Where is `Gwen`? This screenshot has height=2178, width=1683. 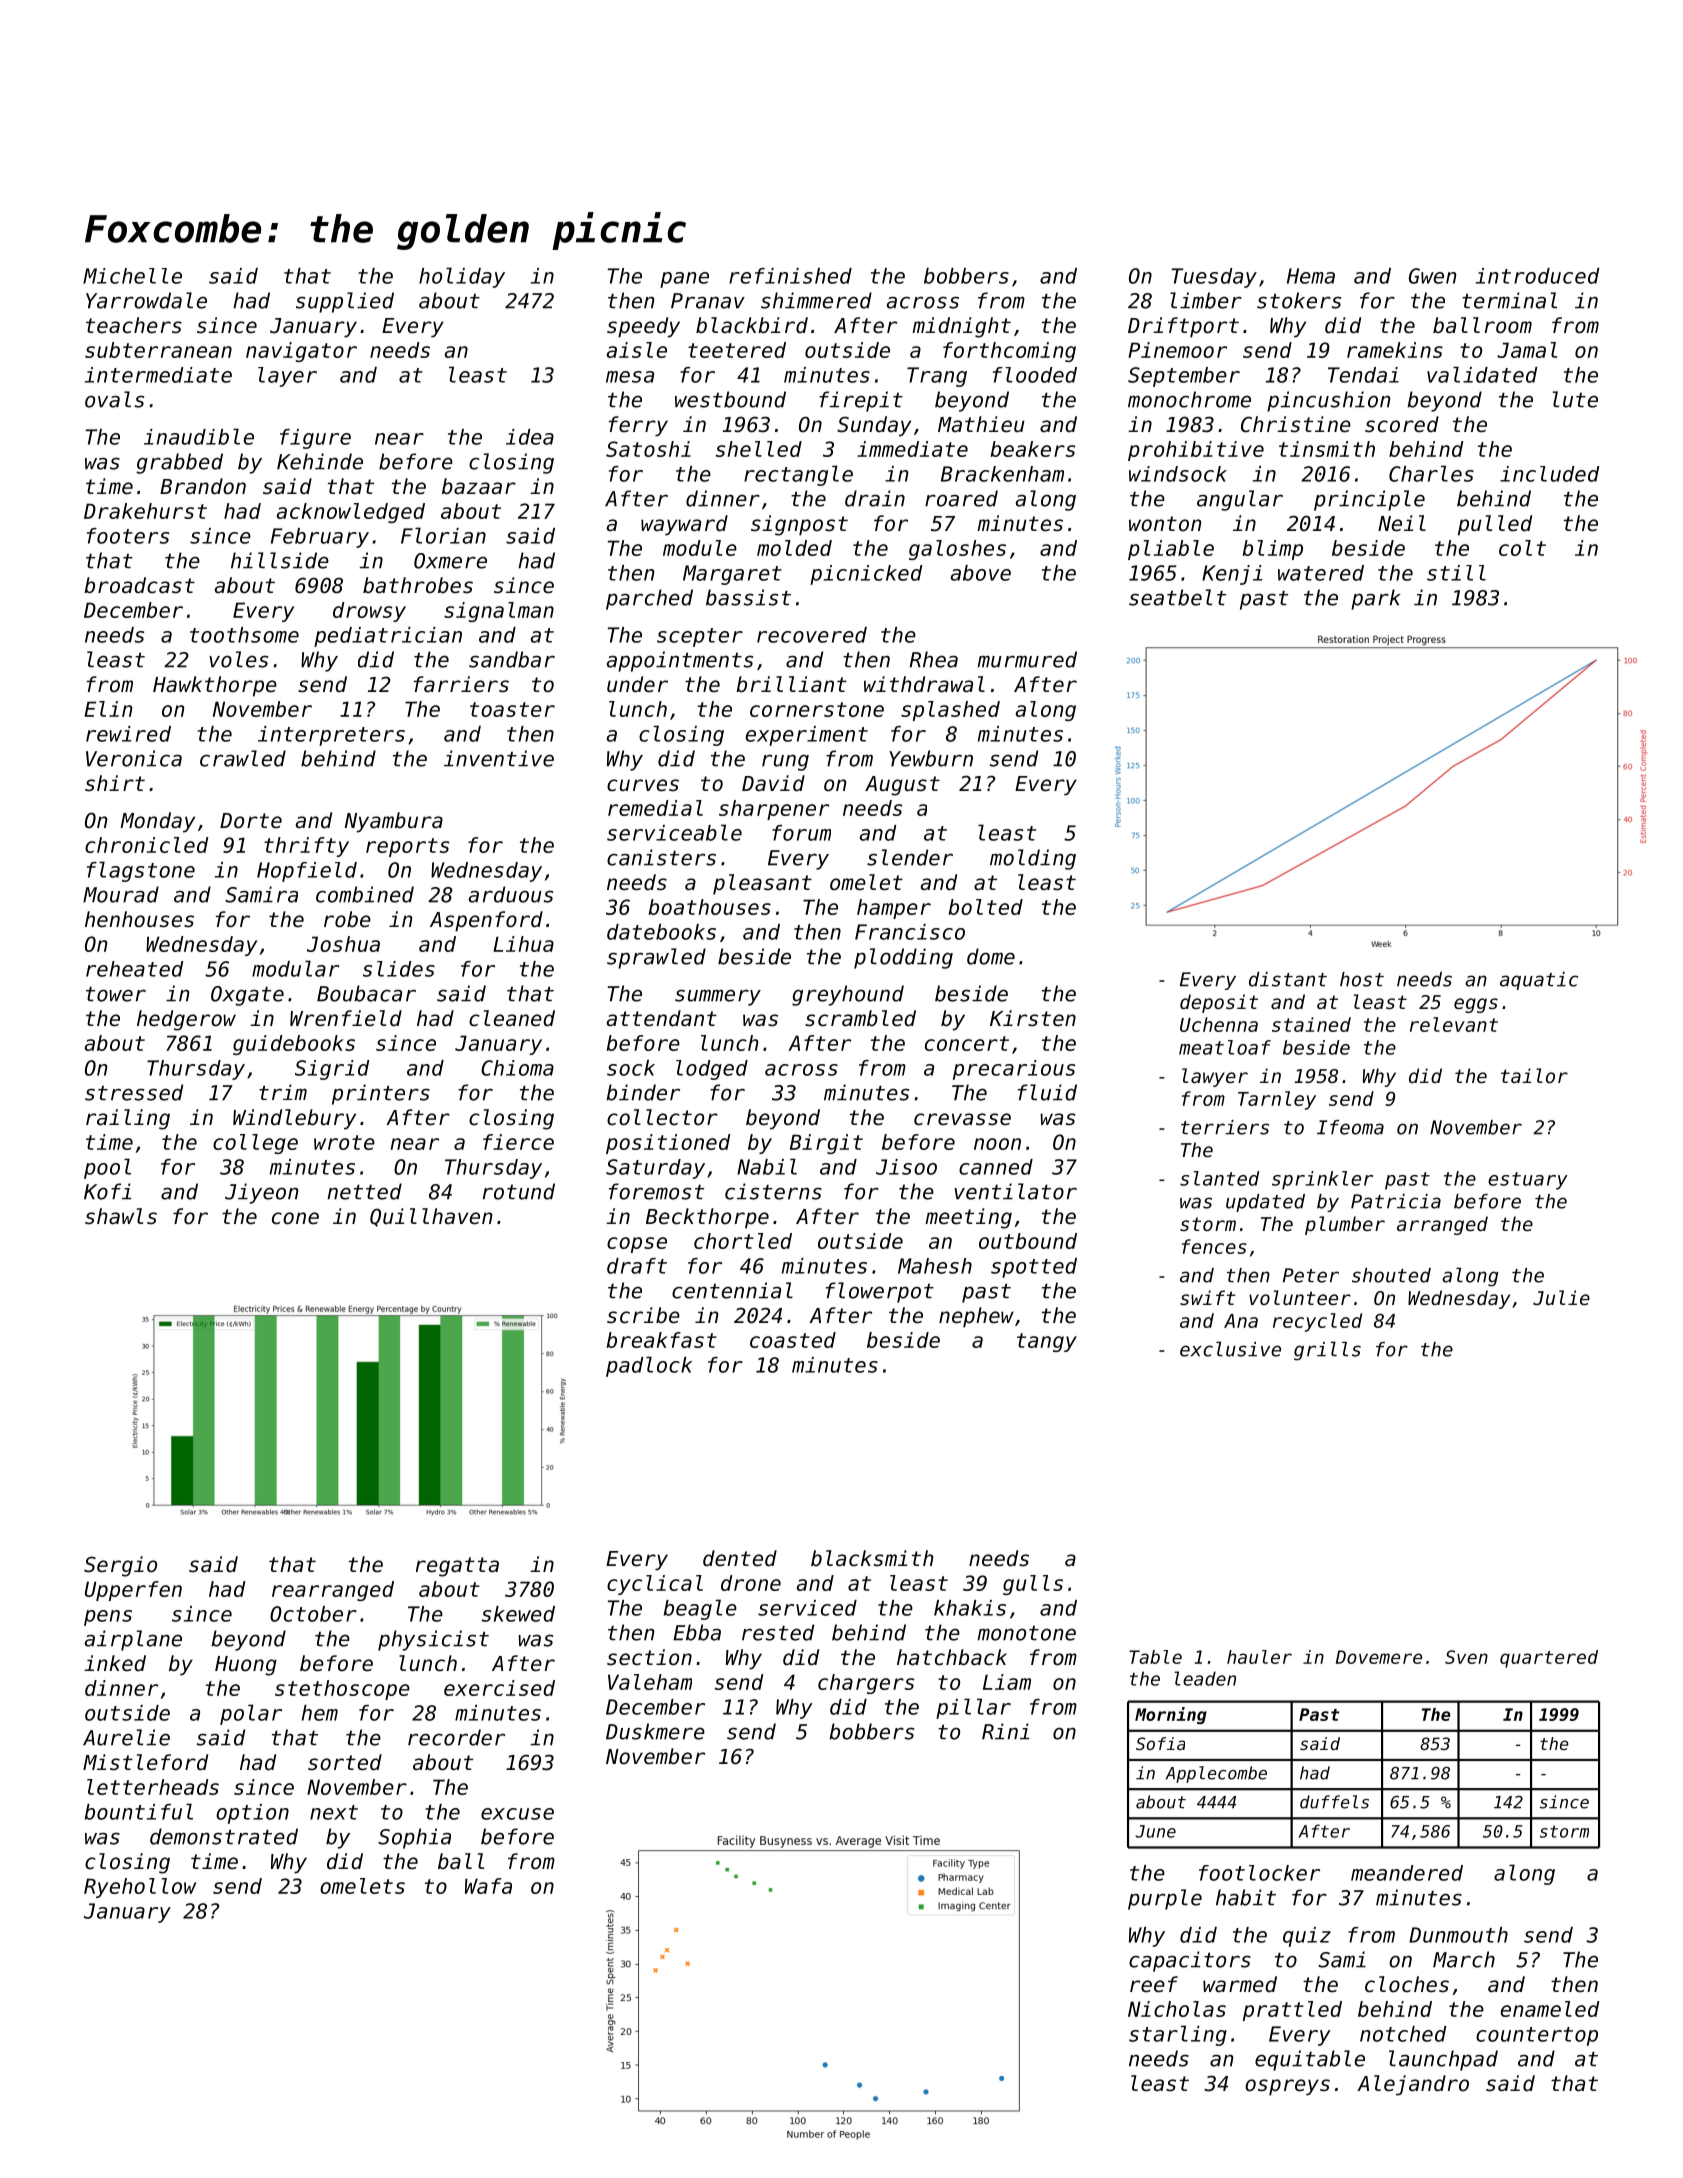
Gwen is located at coordinates (1432, 276).
